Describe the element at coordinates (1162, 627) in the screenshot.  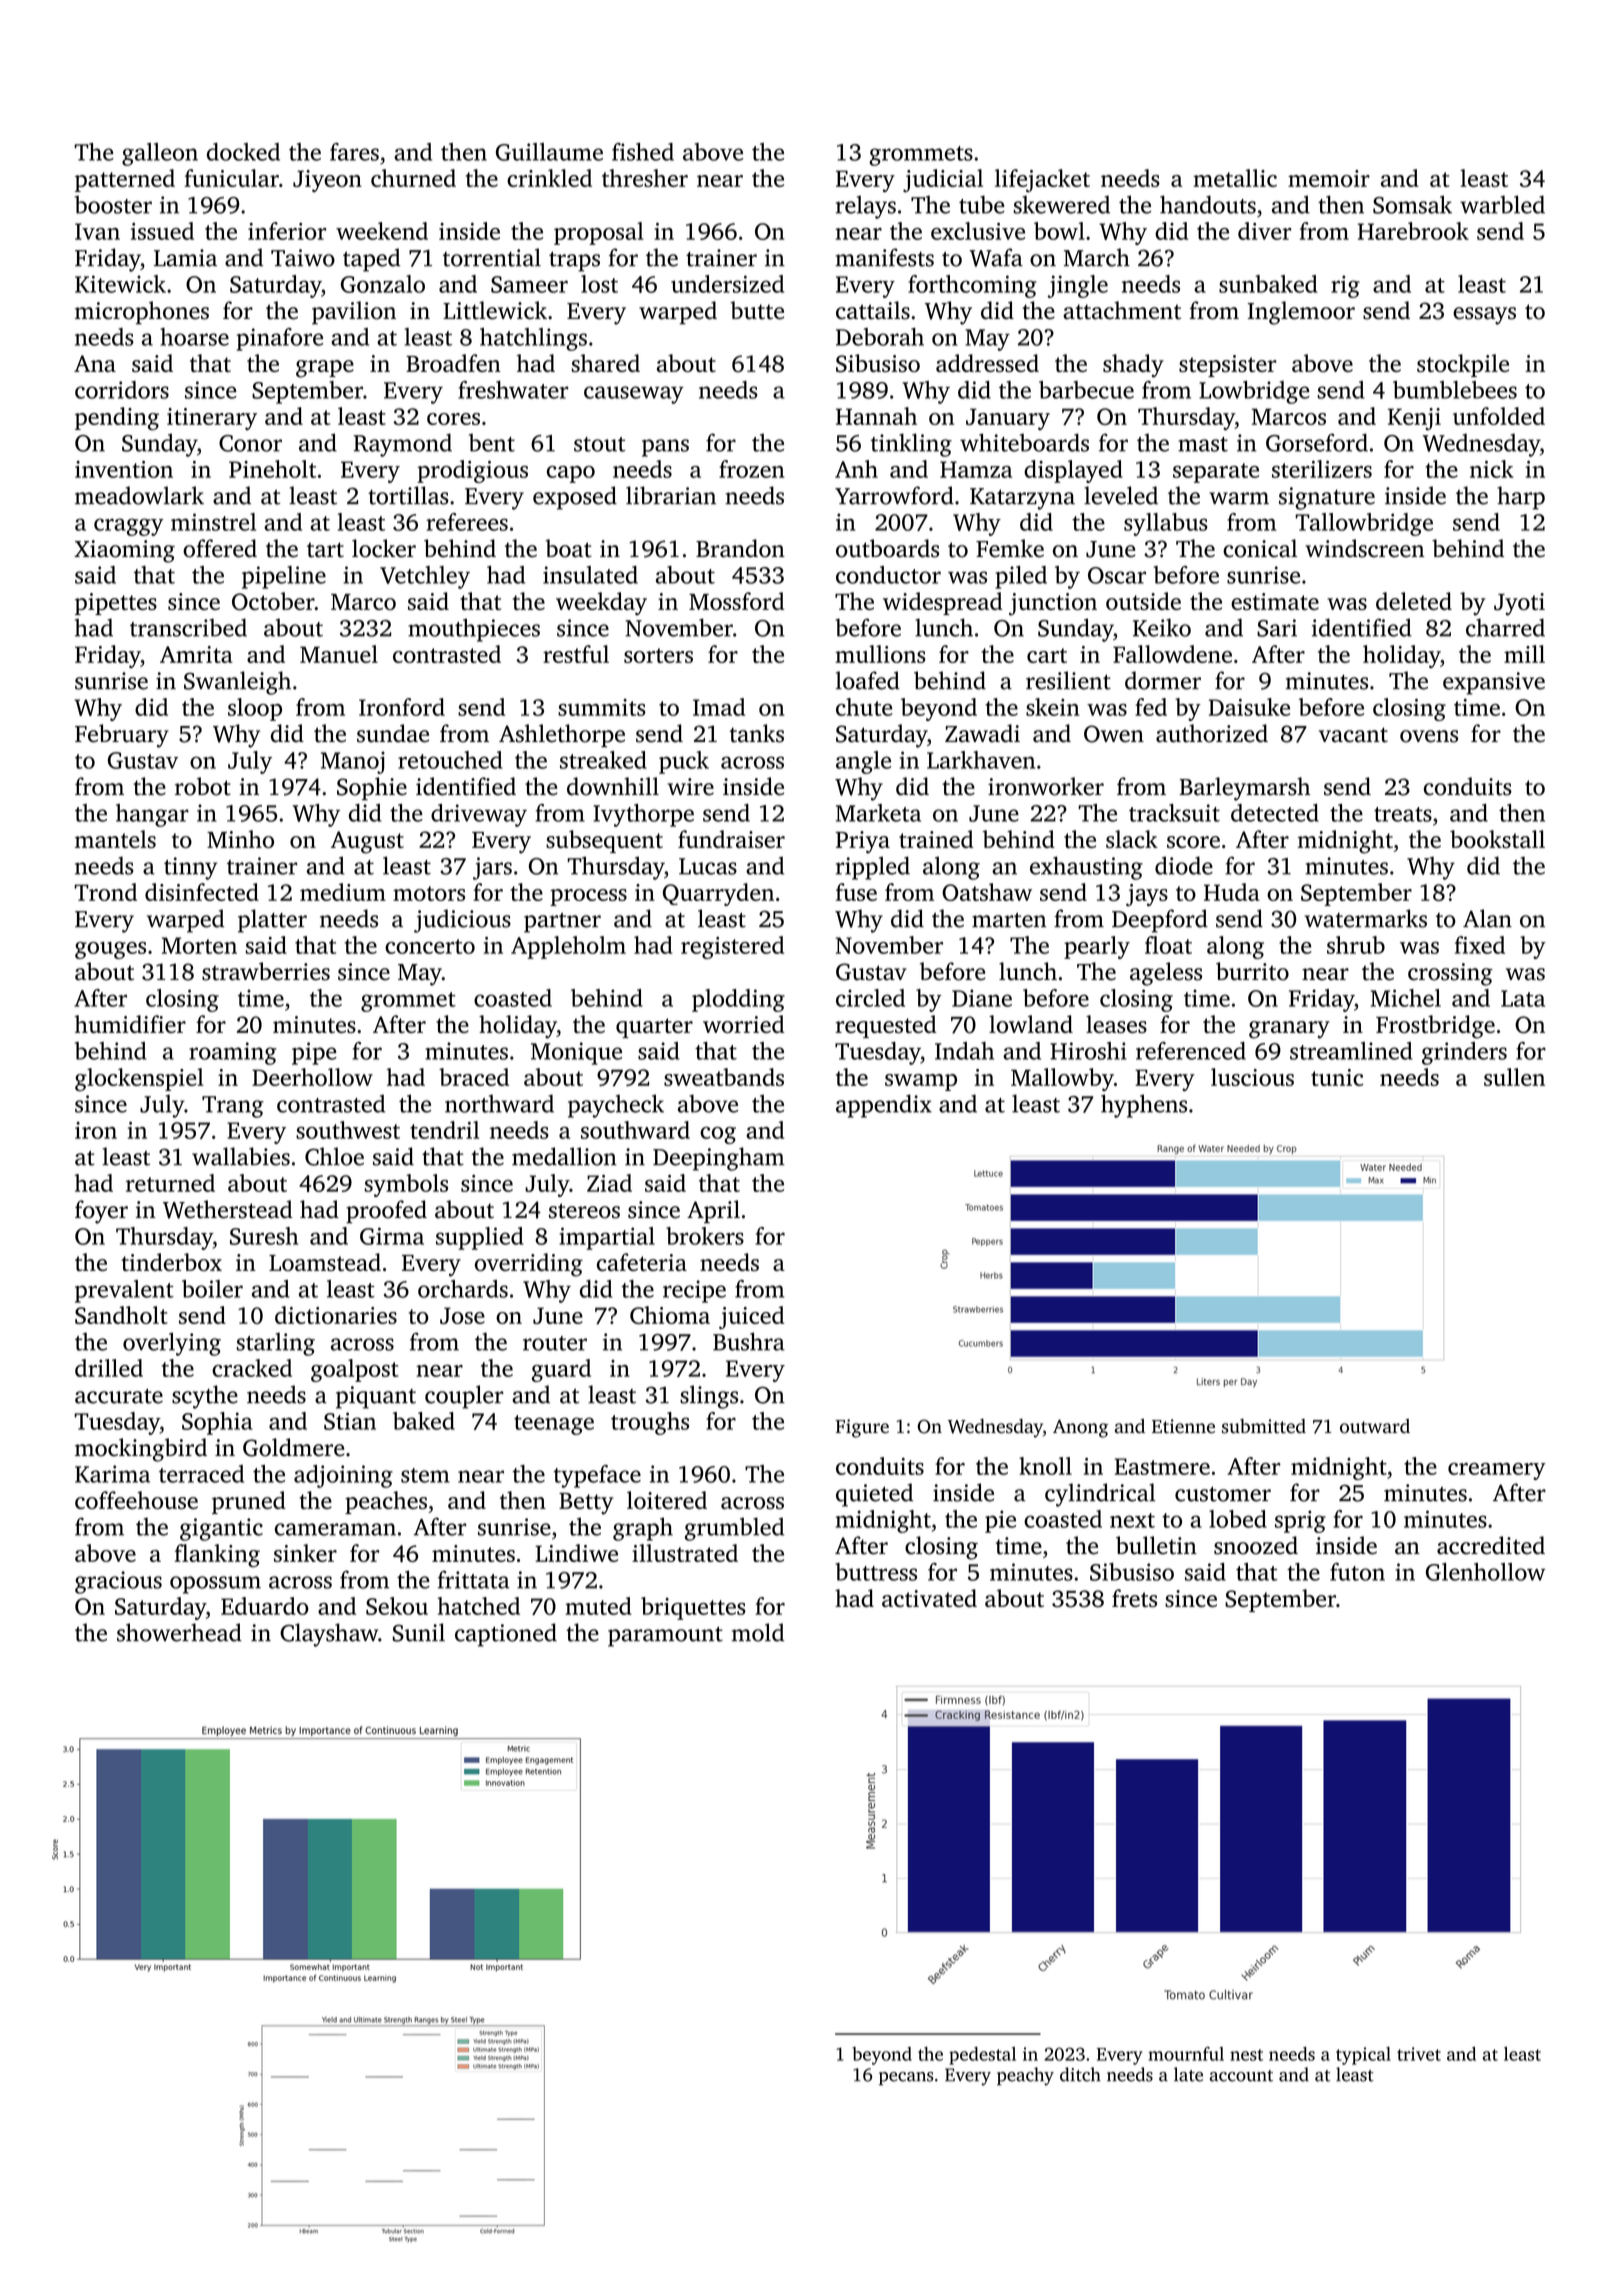
I see `Keiko` at that location.
